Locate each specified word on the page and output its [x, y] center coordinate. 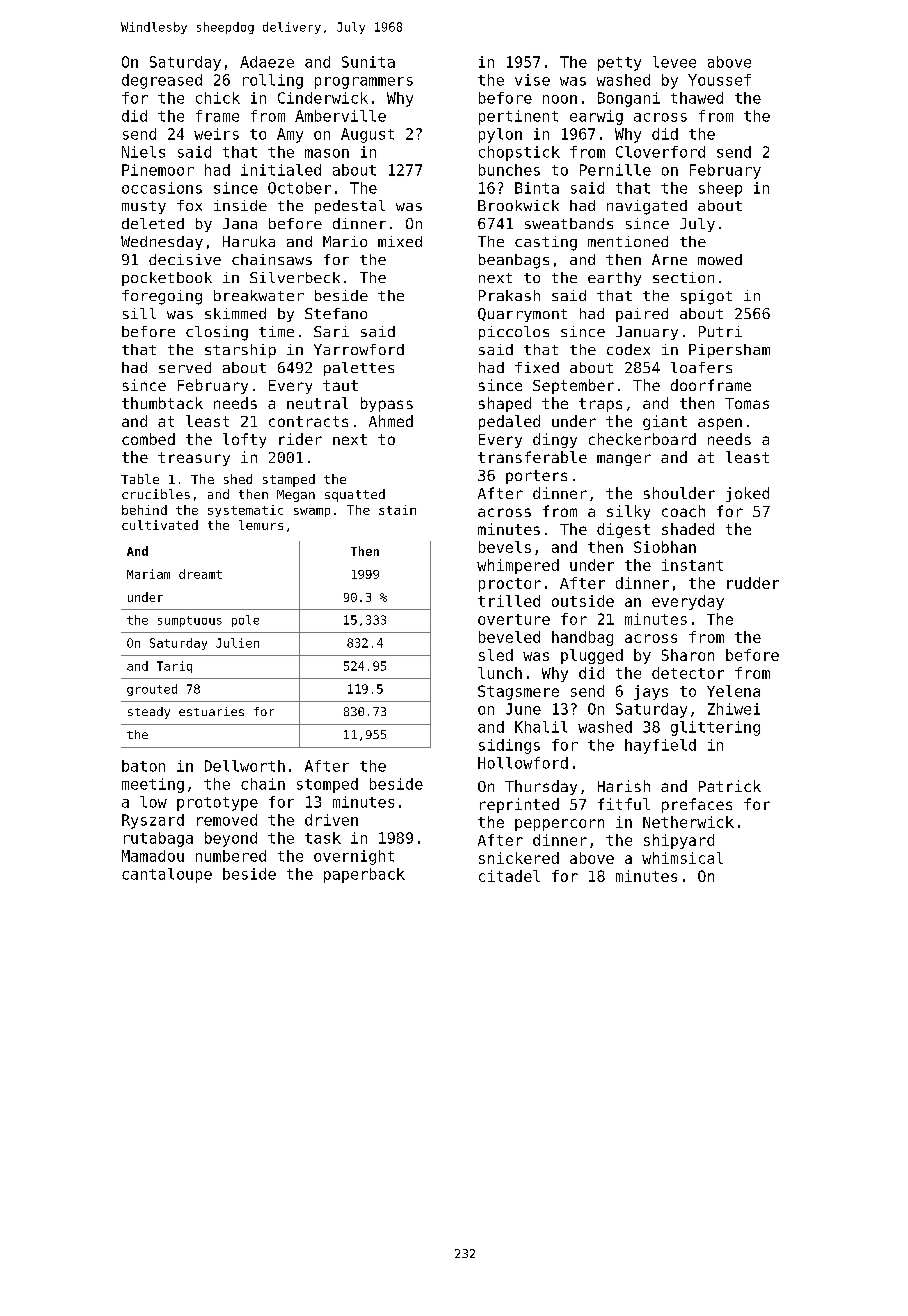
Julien [237, 643]
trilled [509, 601]
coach [683, 511]
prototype [217, 804]
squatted [355, 495]
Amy [290, 135]
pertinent [518, 117]
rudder [753, 583]
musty [144, 207]
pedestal [350, 207]
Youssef [719, 80]
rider [300, 439]
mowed [720, 259]
